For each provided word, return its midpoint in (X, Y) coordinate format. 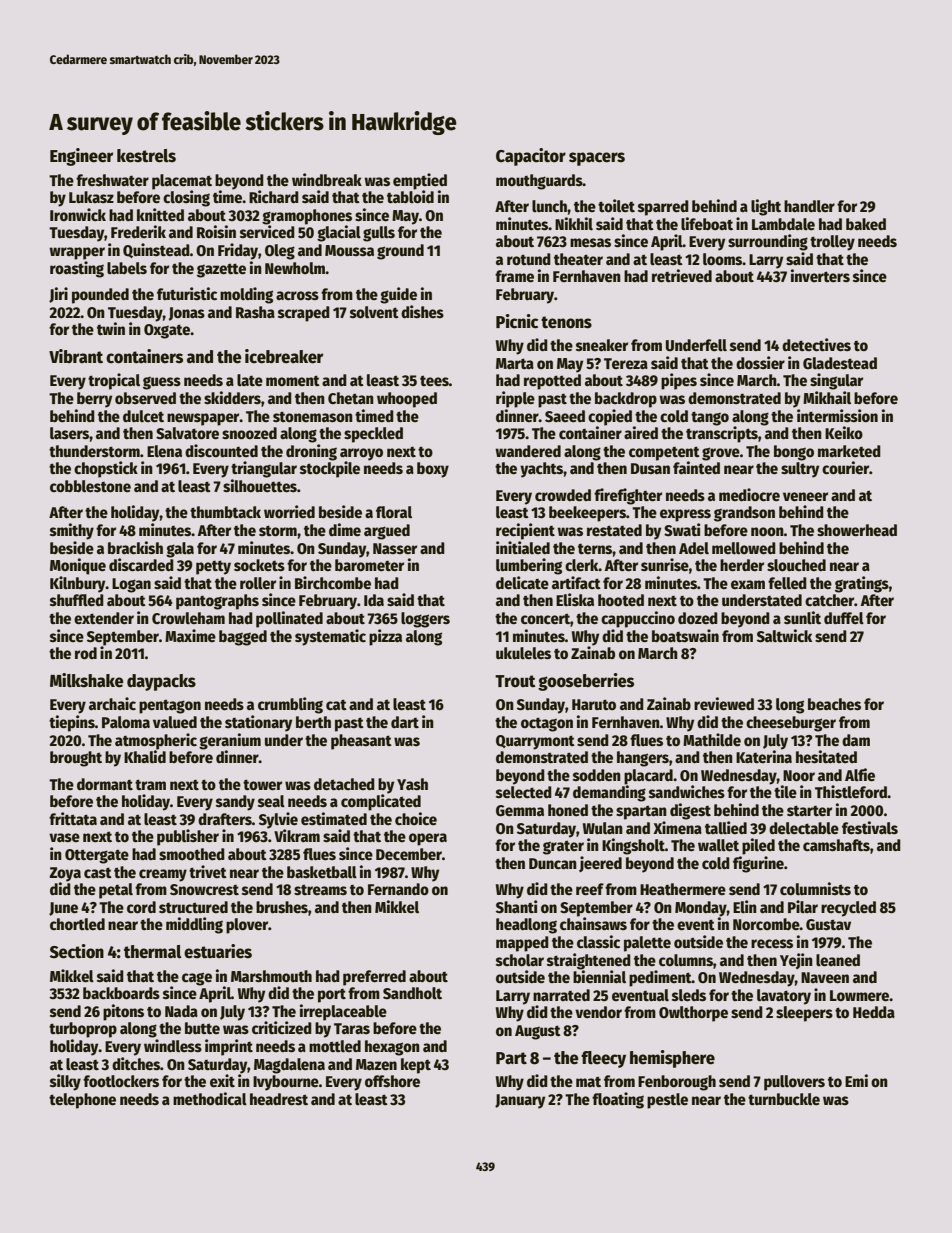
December (409, 854)
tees (434, 381)
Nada (181, 1011)
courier (845, 468)
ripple (515, 399)
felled (787, 583)
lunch (549, 206)
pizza (385, 637)
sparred (663, 208)
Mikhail (827, 397)
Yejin (796, 961)
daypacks (161, 682)
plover (247, 926)
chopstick (106, 469)
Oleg (280, 252)
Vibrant (76, 356)
